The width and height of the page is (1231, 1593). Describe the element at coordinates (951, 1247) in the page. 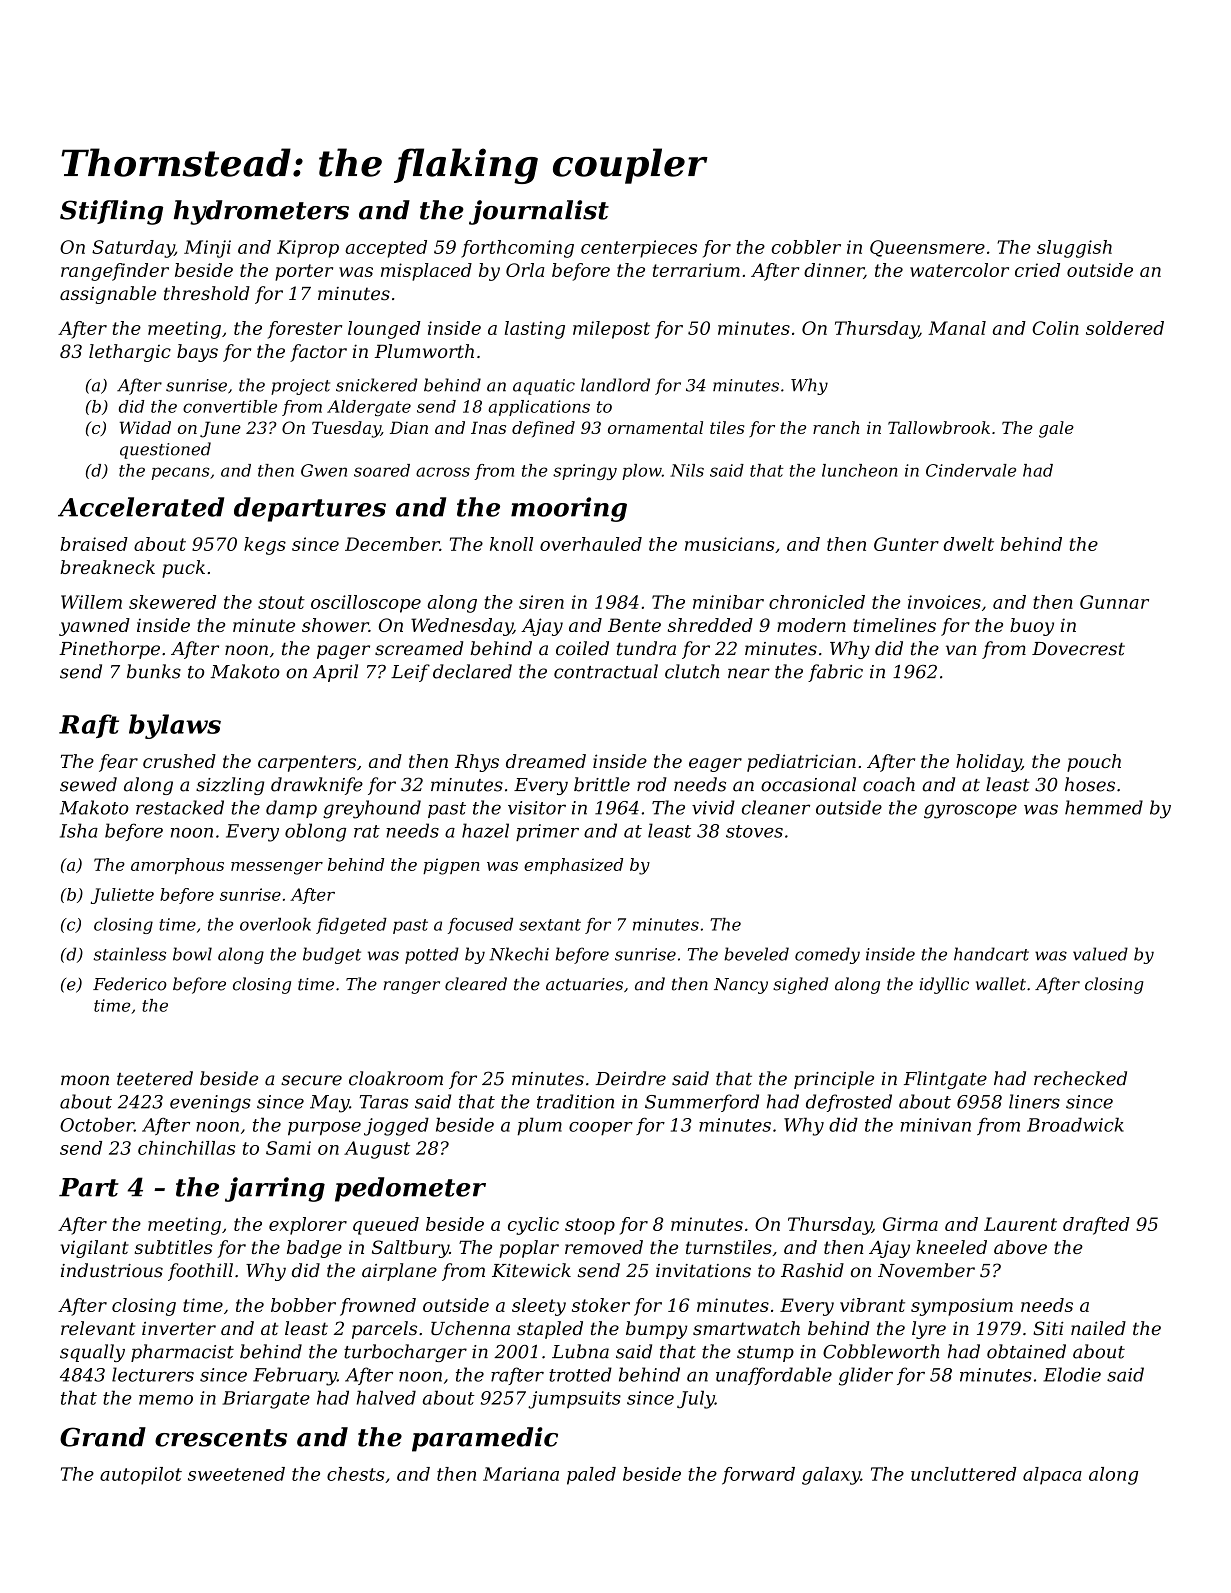

I see `kneeled` at that location.
